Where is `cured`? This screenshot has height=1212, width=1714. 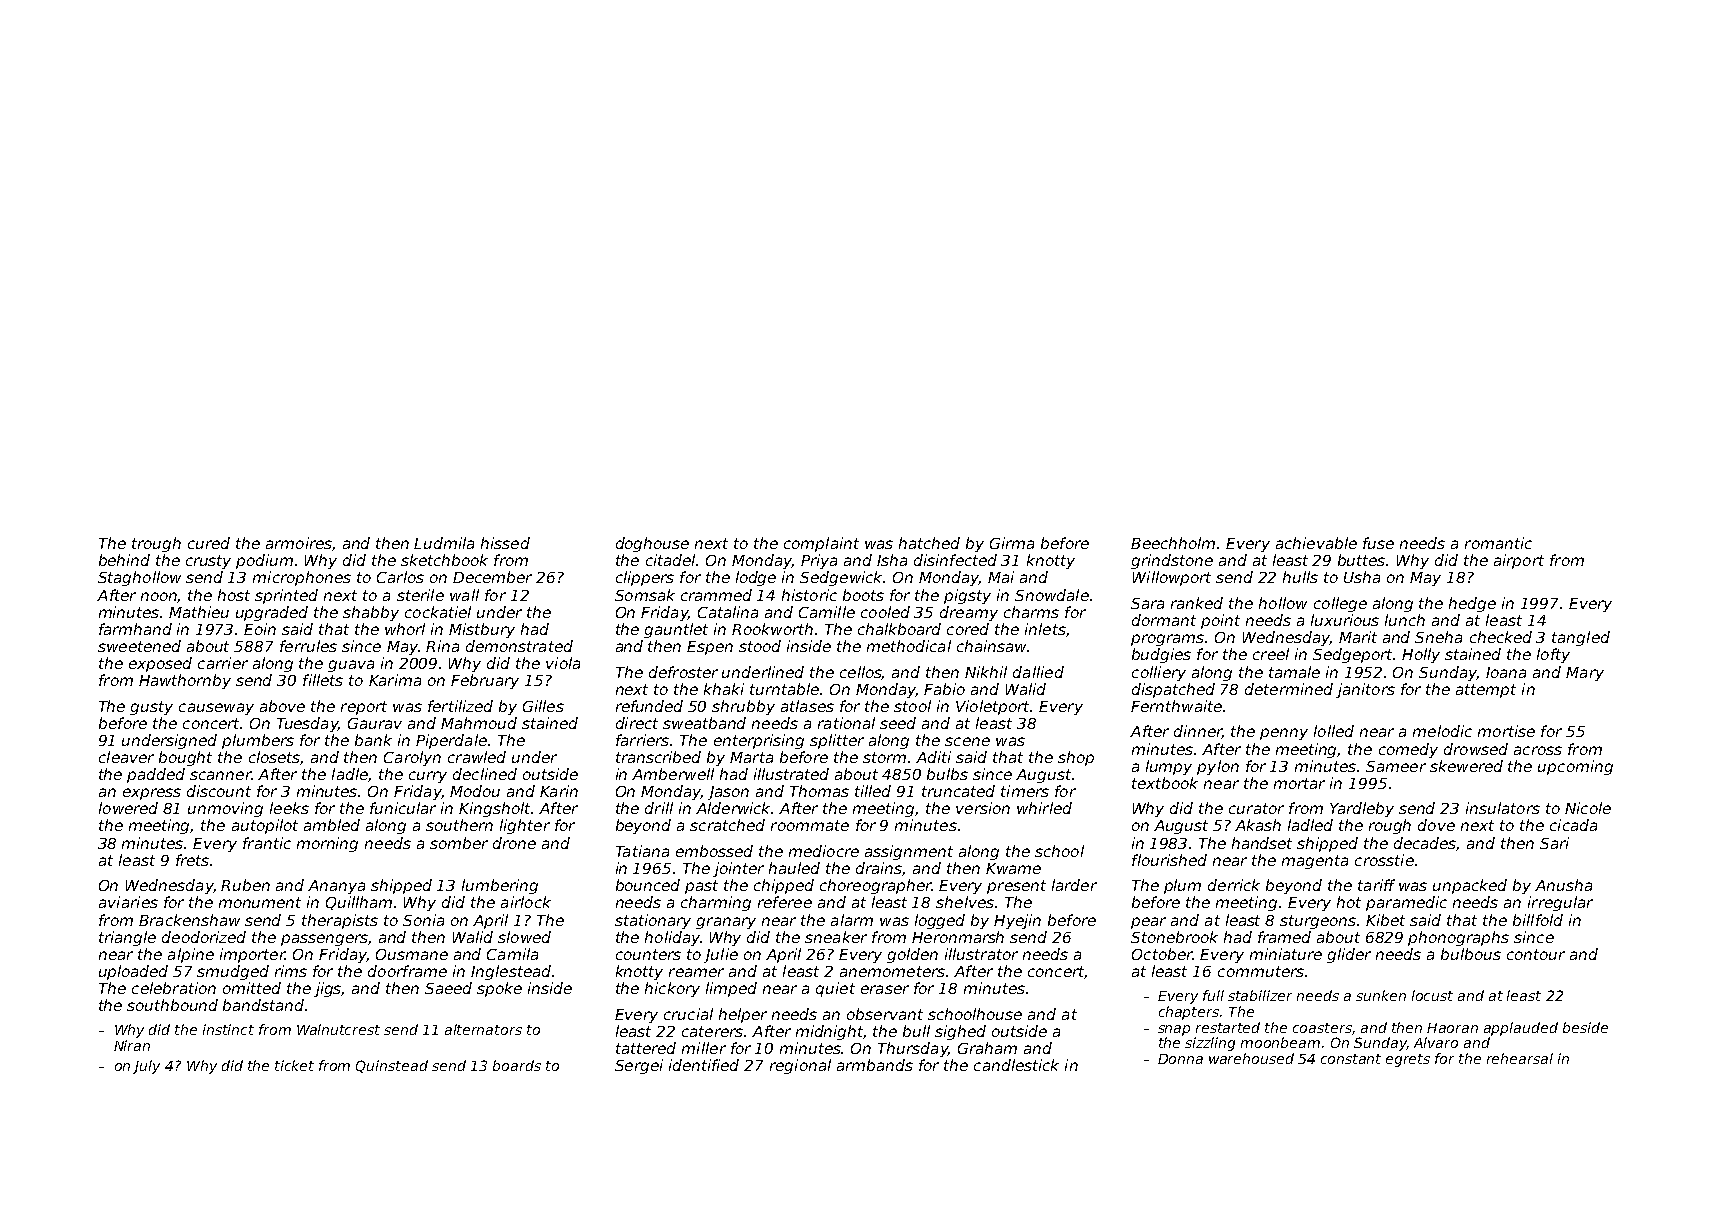
cured is located at coordinates (209, 543).
